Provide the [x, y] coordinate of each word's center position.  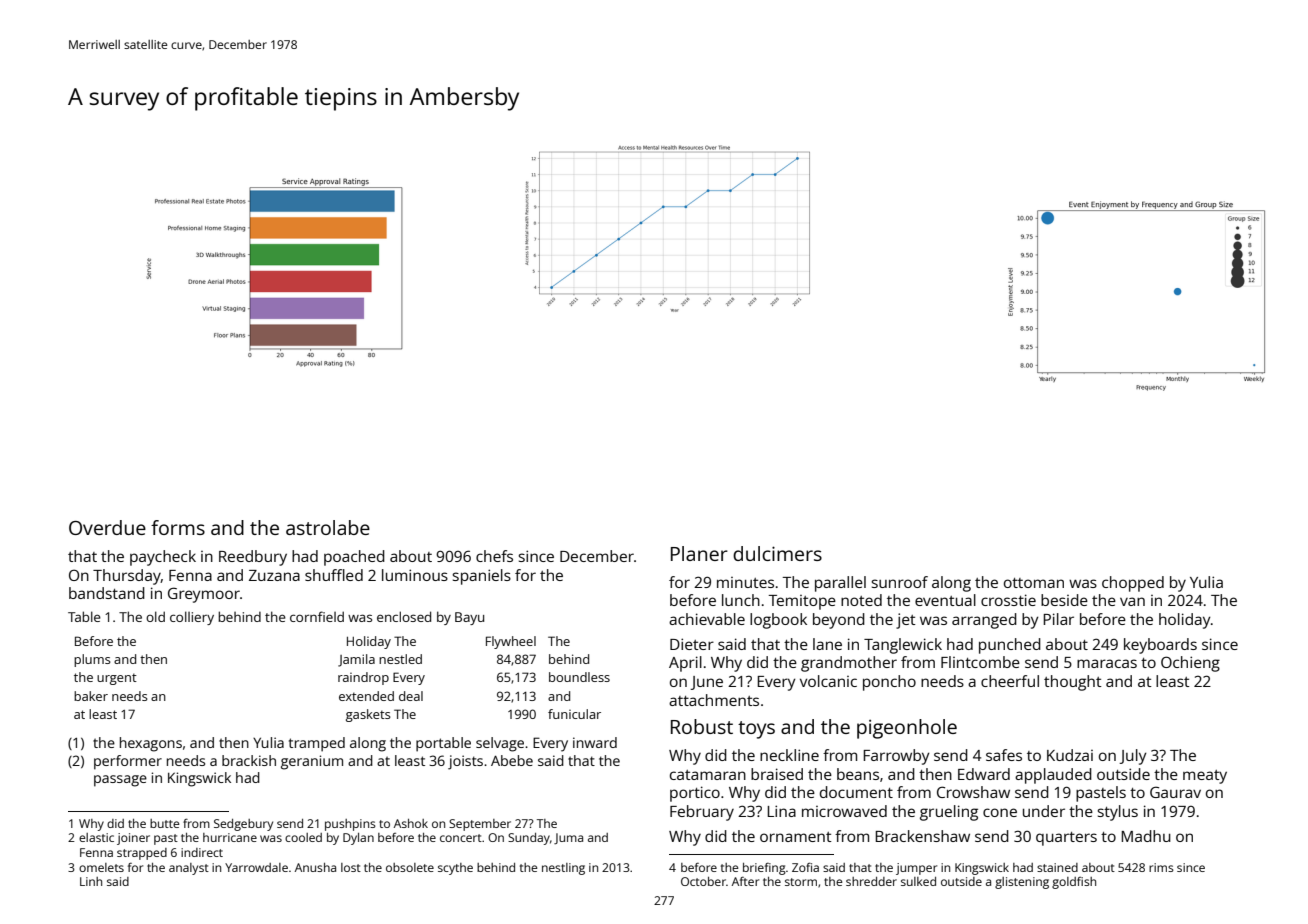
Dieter [692, 644]
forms [178, 527]
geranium [312, 762]
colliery [192, 618]
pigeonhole [907, 729]
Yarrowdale [256, 867]
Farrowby [896, 757]
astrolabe [328, 527]
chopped [1133, 584]
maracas [1107, 663]
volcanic [828, 681]
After [745, 881]
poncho [889, 683]
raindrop [363, 678]
